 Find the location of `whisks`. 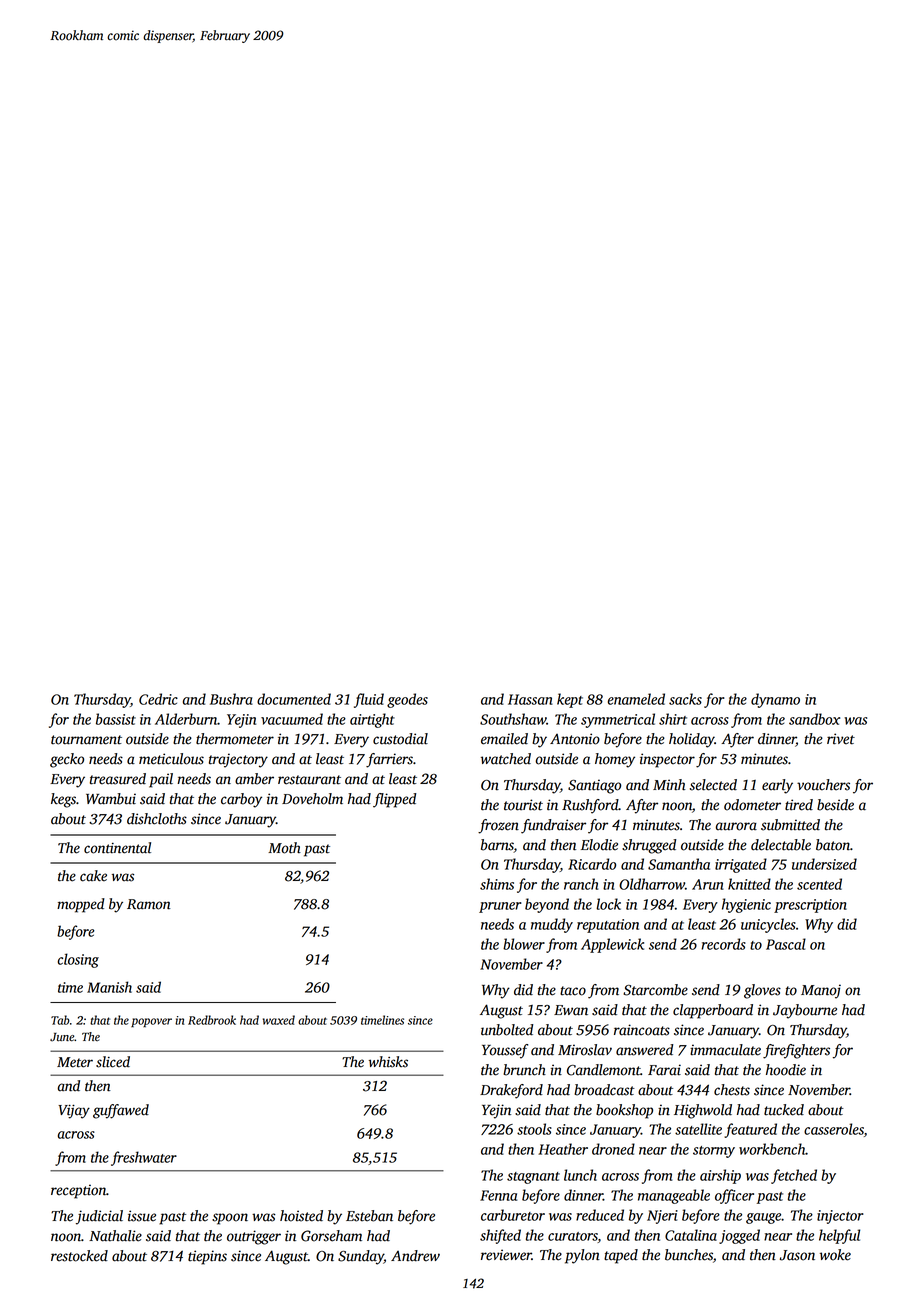

whisks is located at coordinates (388, 1062).
